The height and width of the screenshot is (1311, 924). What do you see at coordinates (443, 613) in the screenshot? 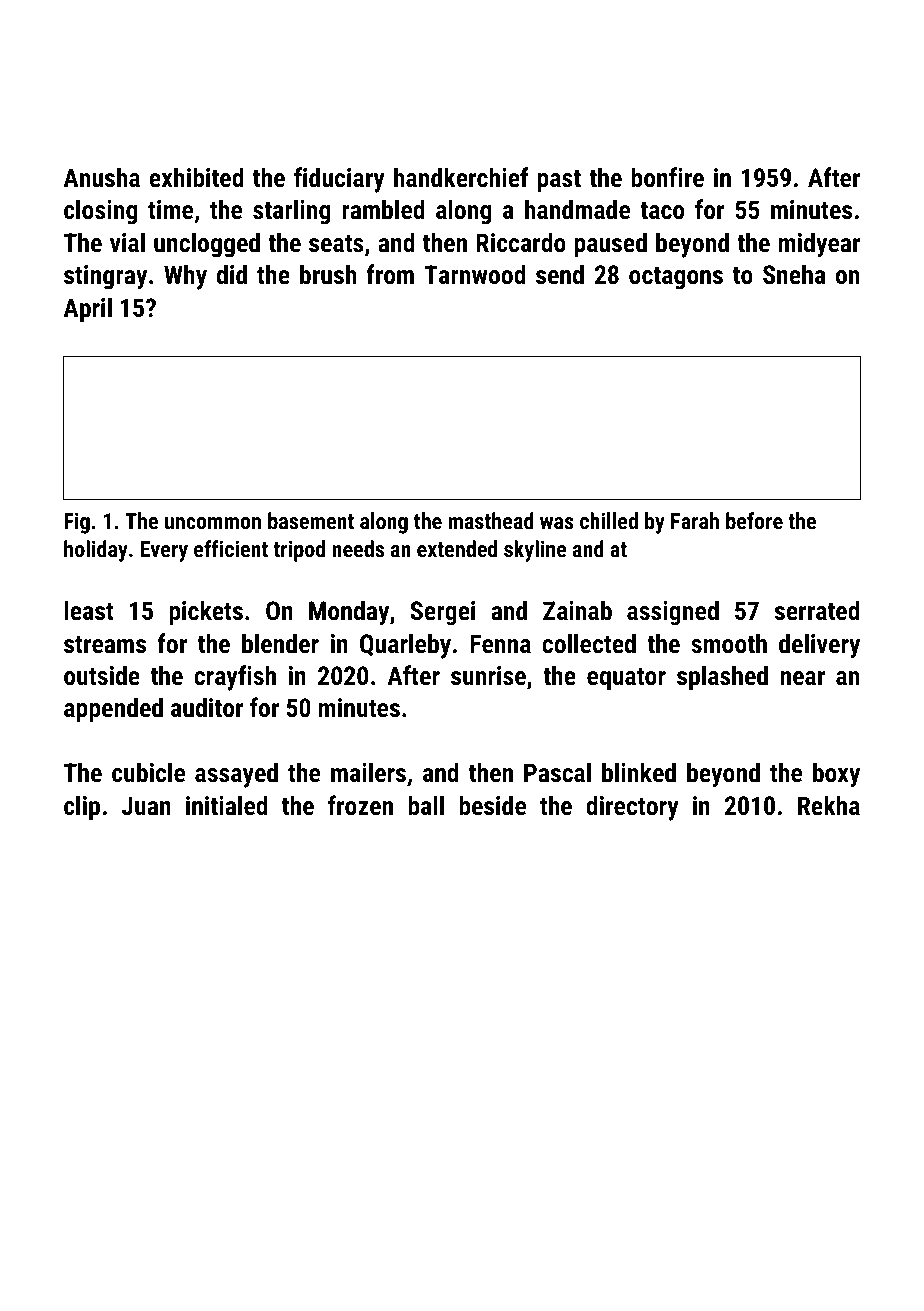
I see `Sergei` at bounding box center [443, 613].
